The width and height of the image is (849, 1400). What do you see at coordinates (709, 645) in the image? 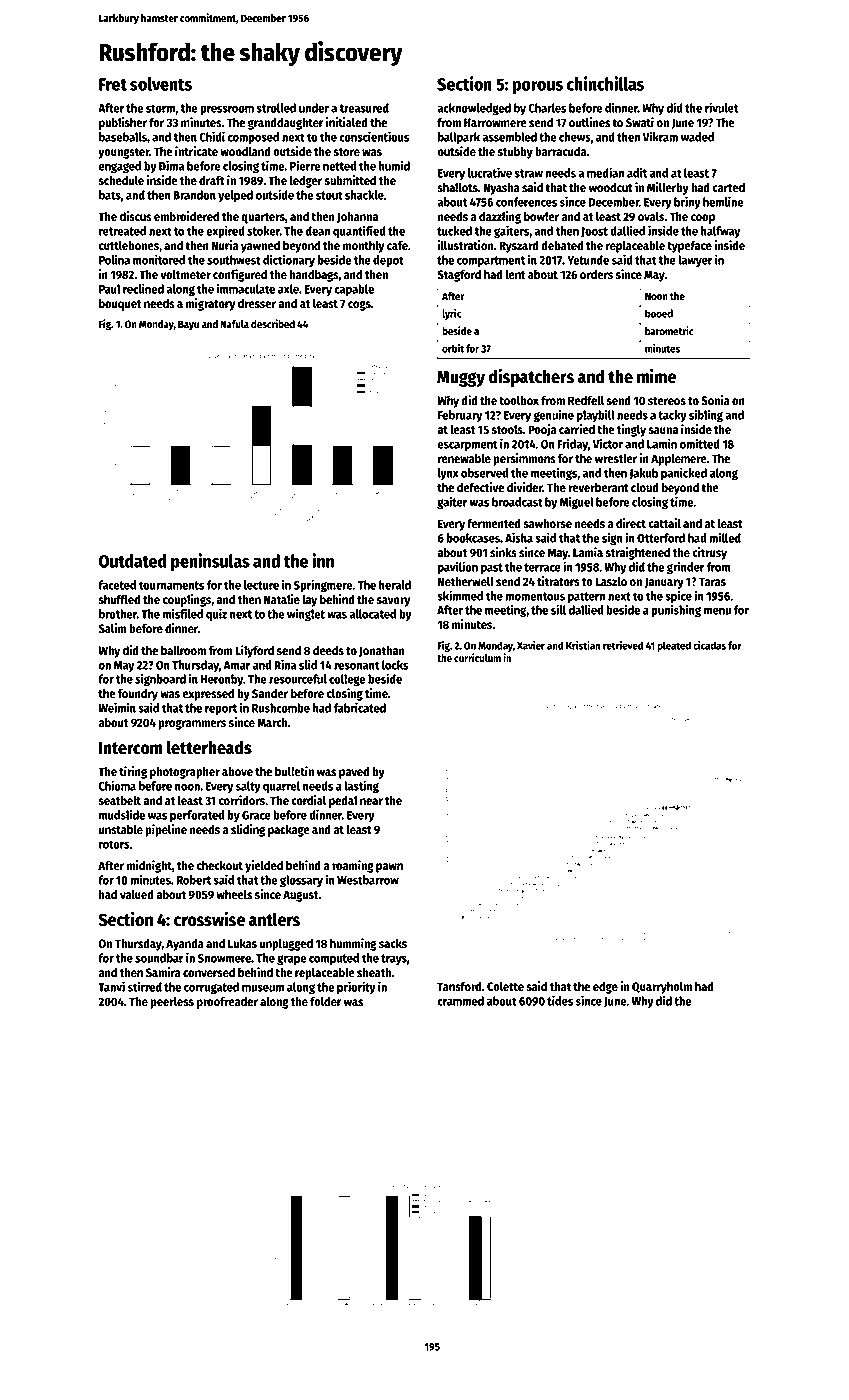
I see `cicadas` at bounding box center [709, 645].
